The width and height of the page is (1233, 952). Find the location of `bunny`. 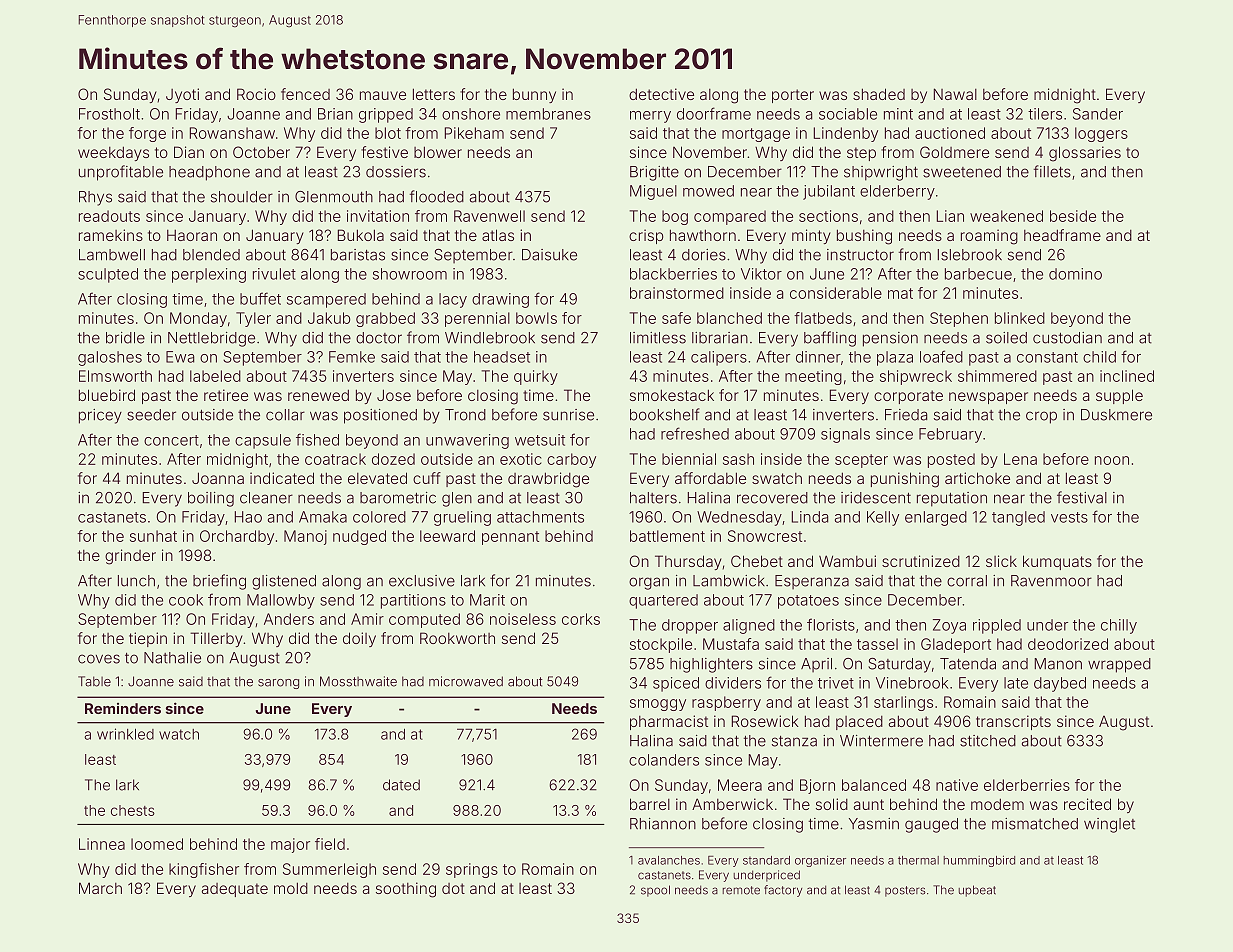

bunny is located at coordinates (534, 95).
